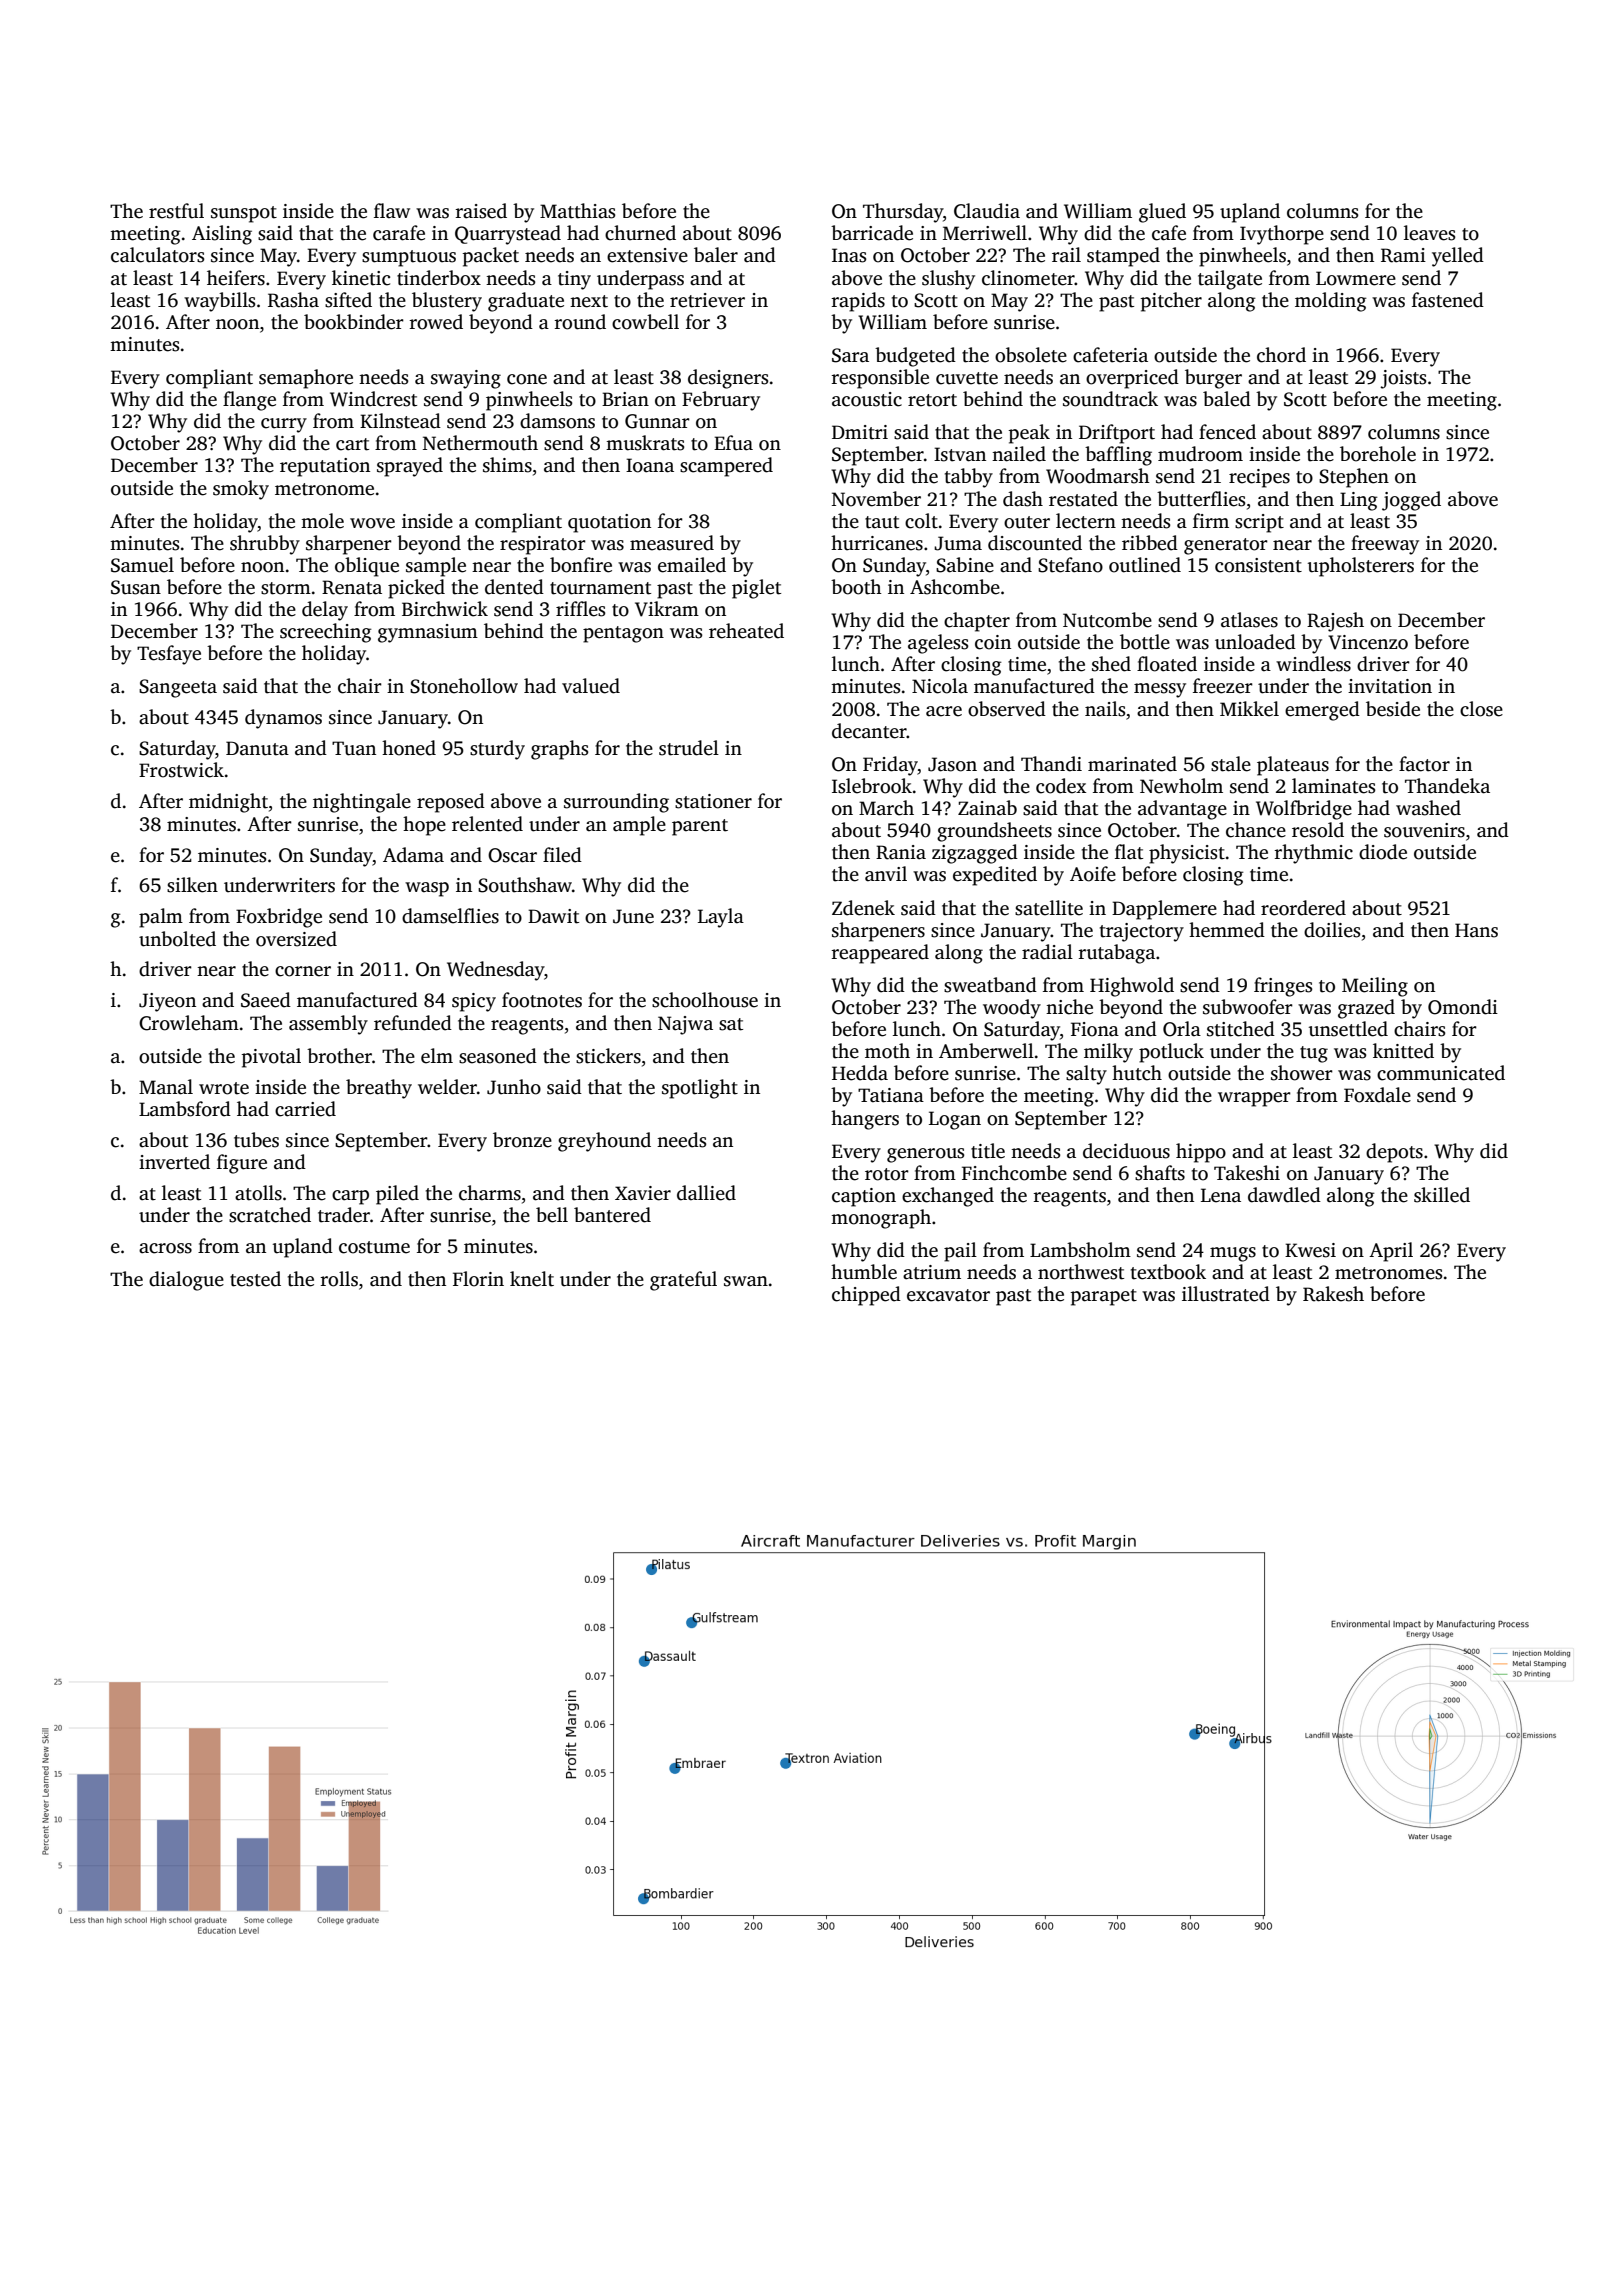 The width and height of the screenshot is (1620, 2292). What do you see at coordinates (189, 1023) in the screenshot?
I see `Crowleham` at bounding box center [189, 1023].
